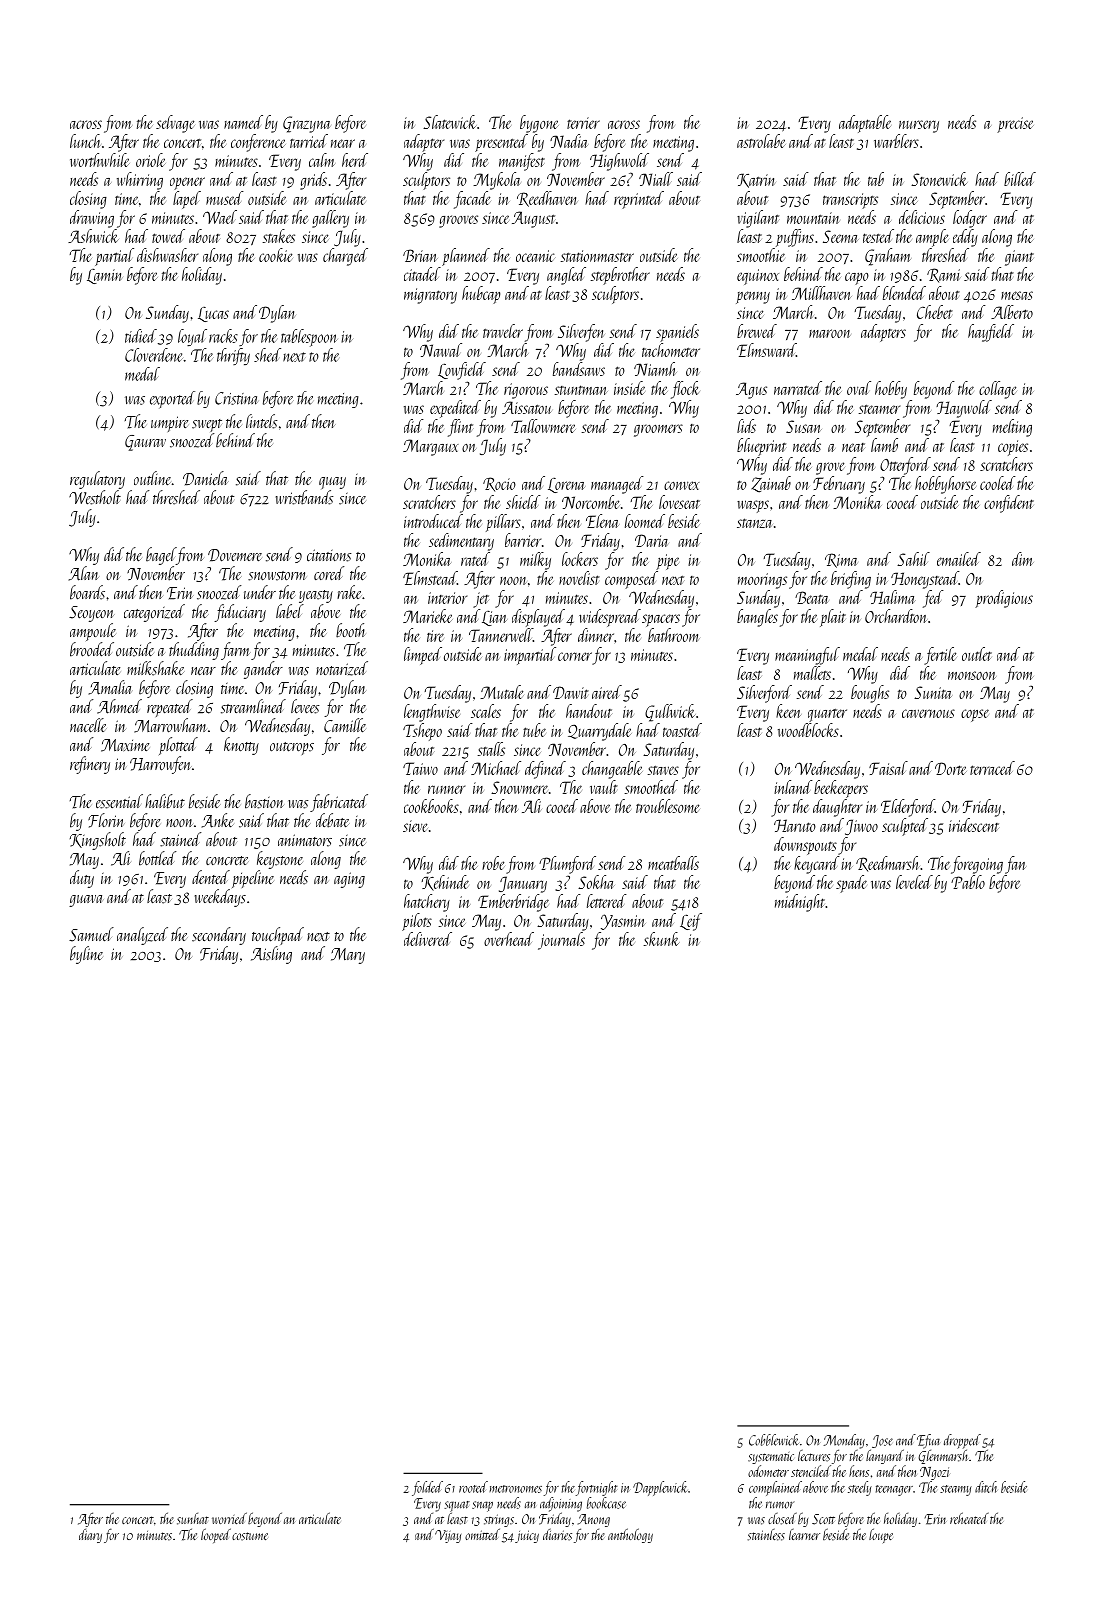 The height and width of the screenshot is (1598, 1103). What do you see at coordinates (86, 955) in the screenshot?
I see `byline` at bounding box center [86, 955].
